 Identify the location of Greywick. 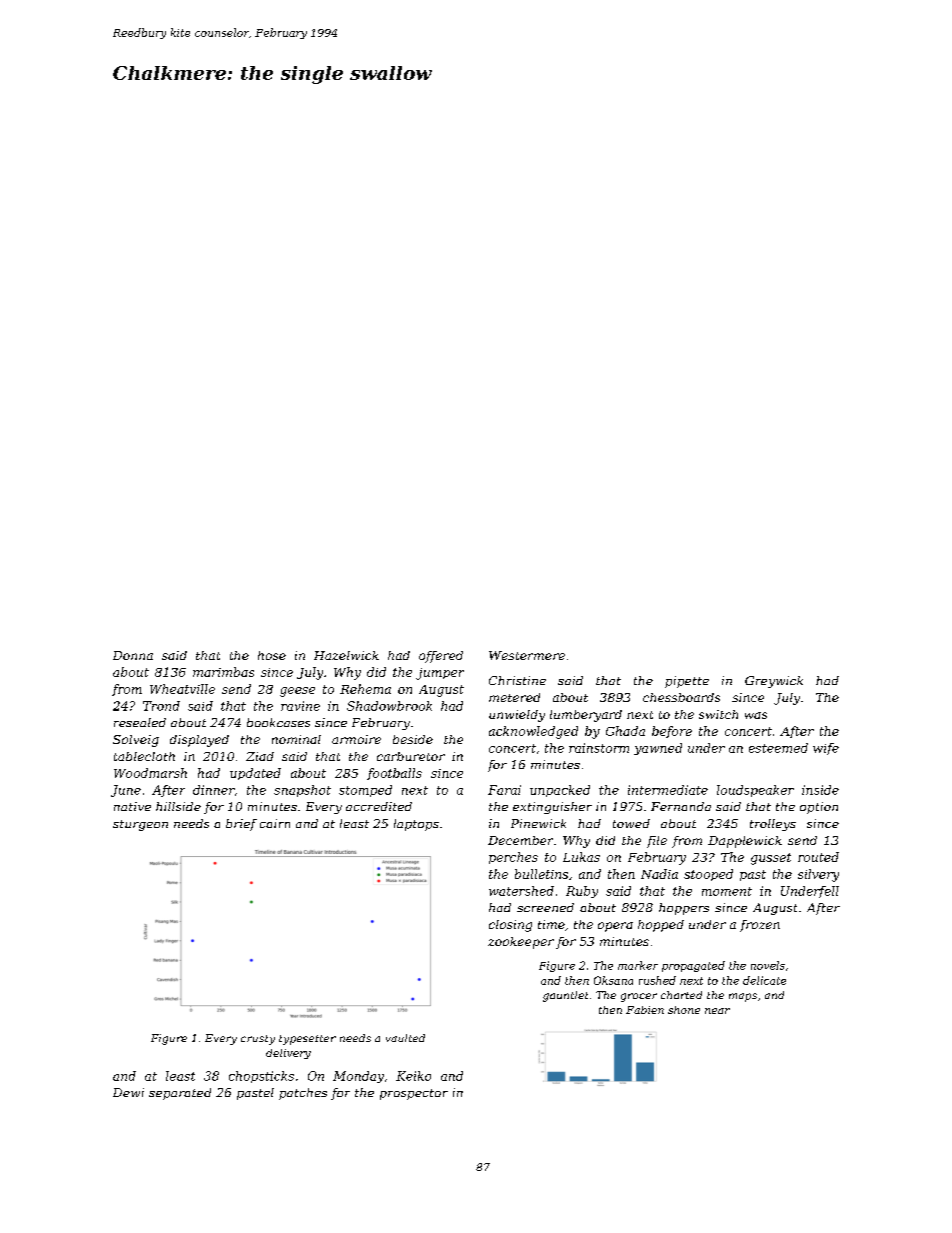
(774, 682).
